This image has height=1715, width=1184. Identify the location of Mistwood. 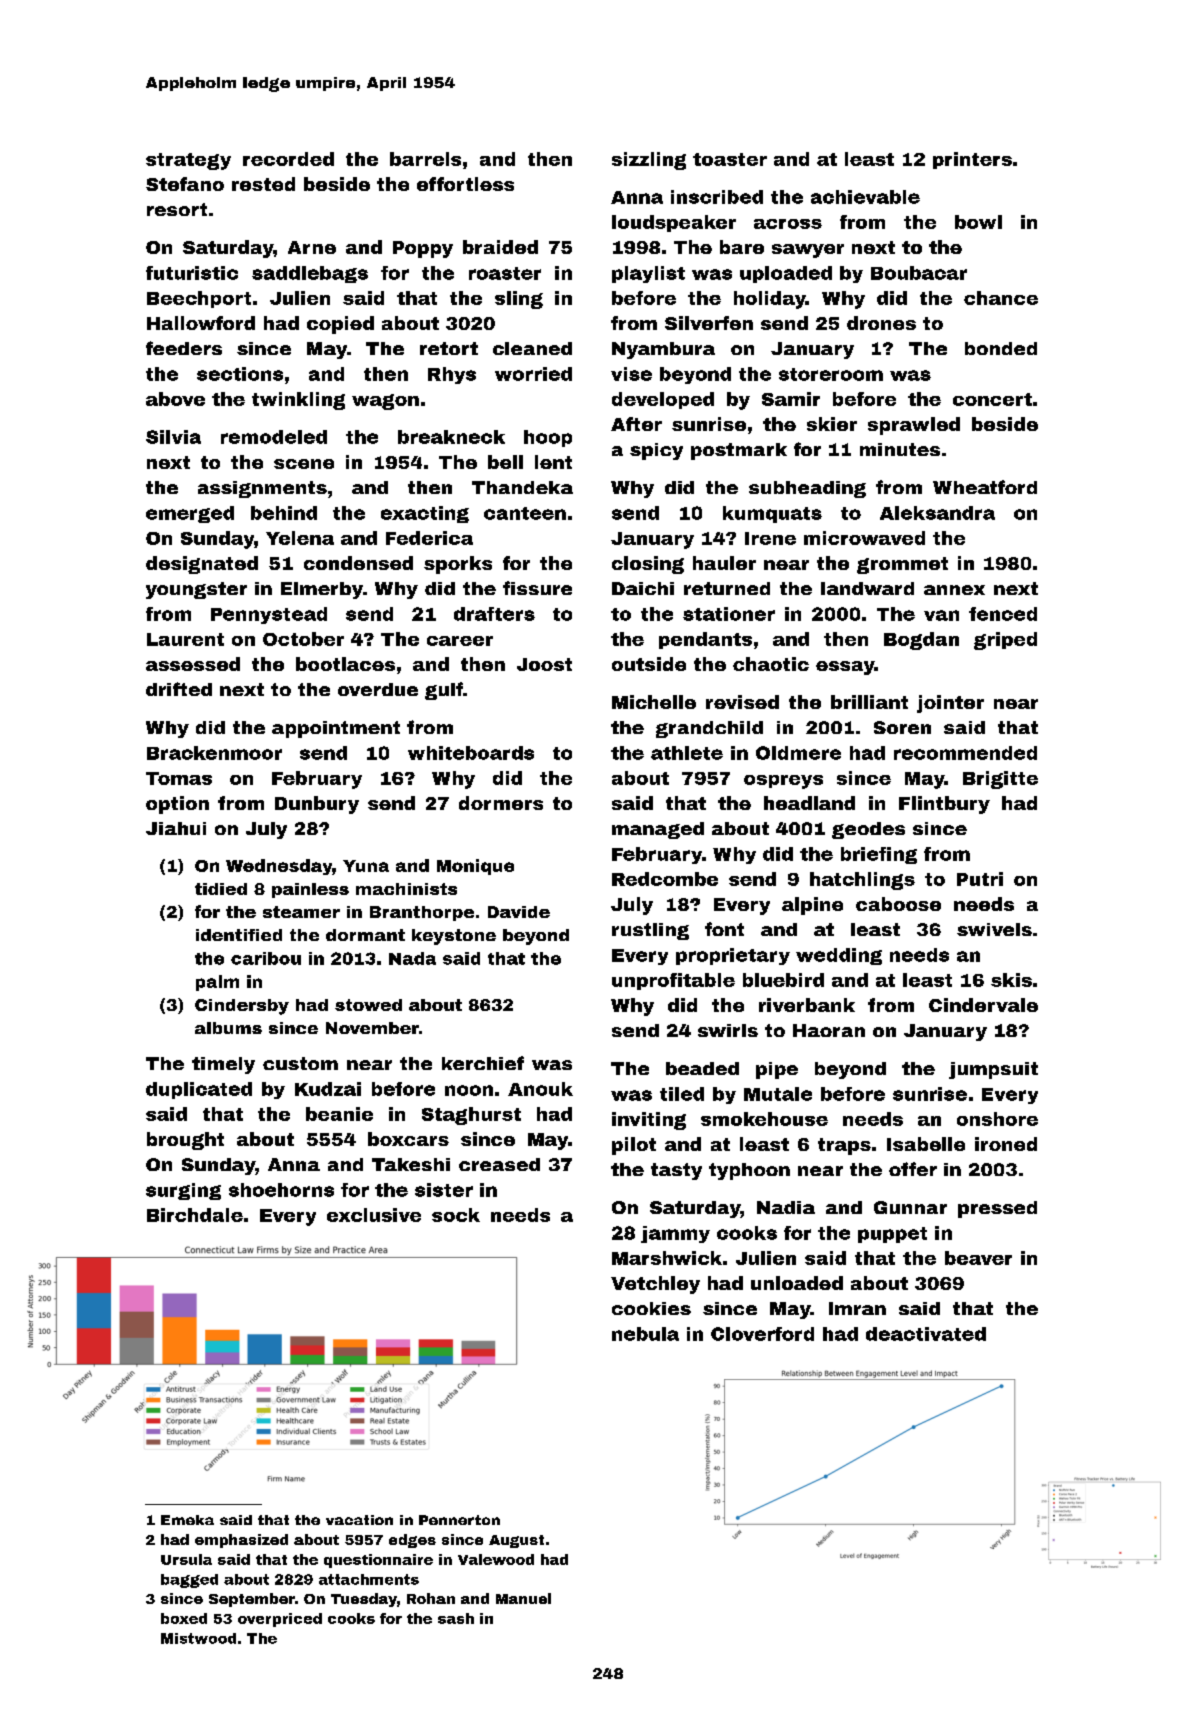
(198, 1638).
